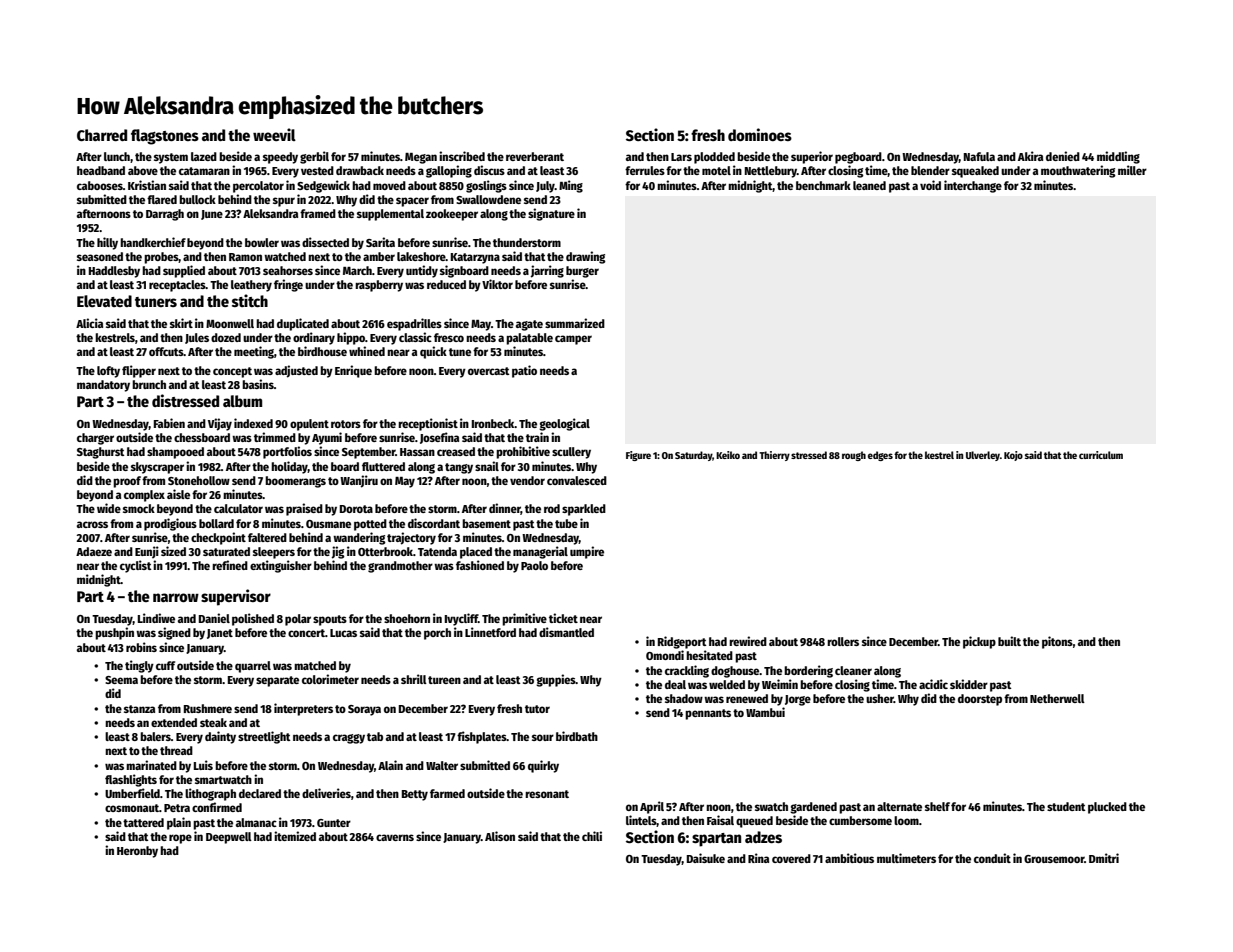 The image size is (1233, 952). Describe the element at coordinates (716, 170) in the screenshot. I see `motel` at that location.
